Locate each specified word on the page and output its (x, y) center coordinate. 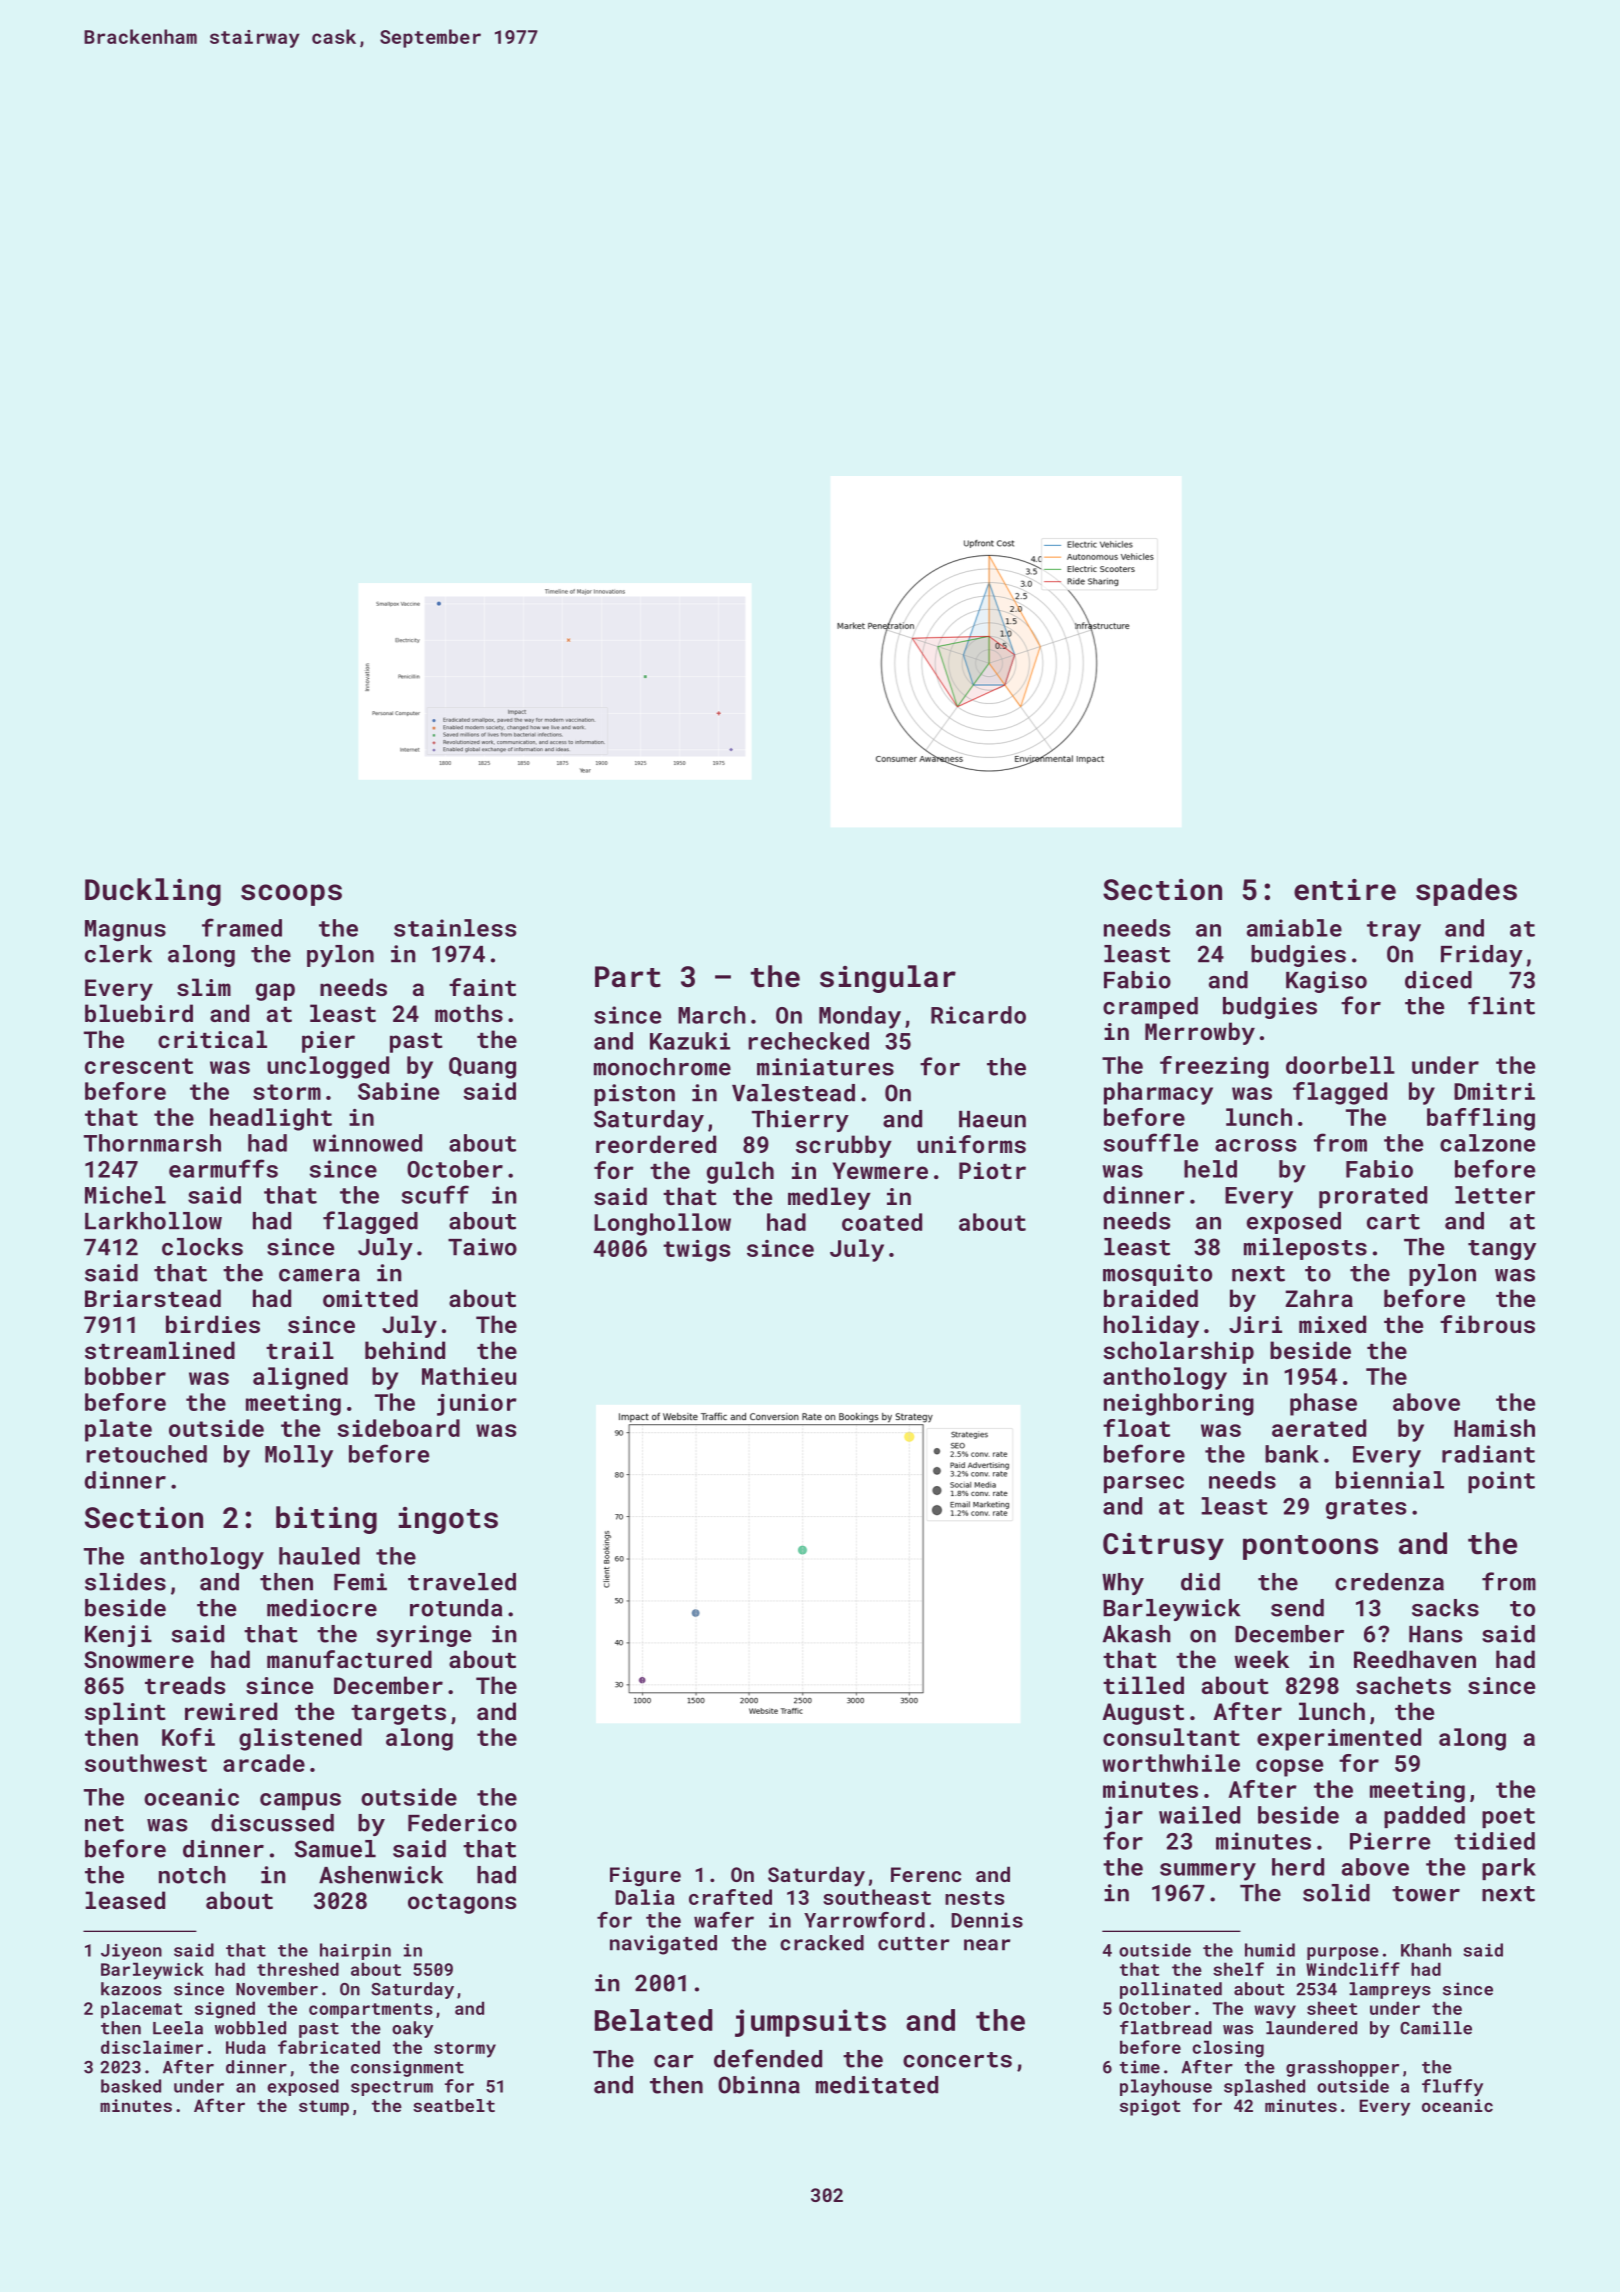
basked (131, 2086)
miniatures (825, 1067)
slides (125, 1582)
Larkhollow (153, 1221)
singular (888, 979)
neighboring (1179, 1404)
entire (1345, 890)
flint (1501, 1005)
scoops (291, 895)
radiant (1488, 1454)
